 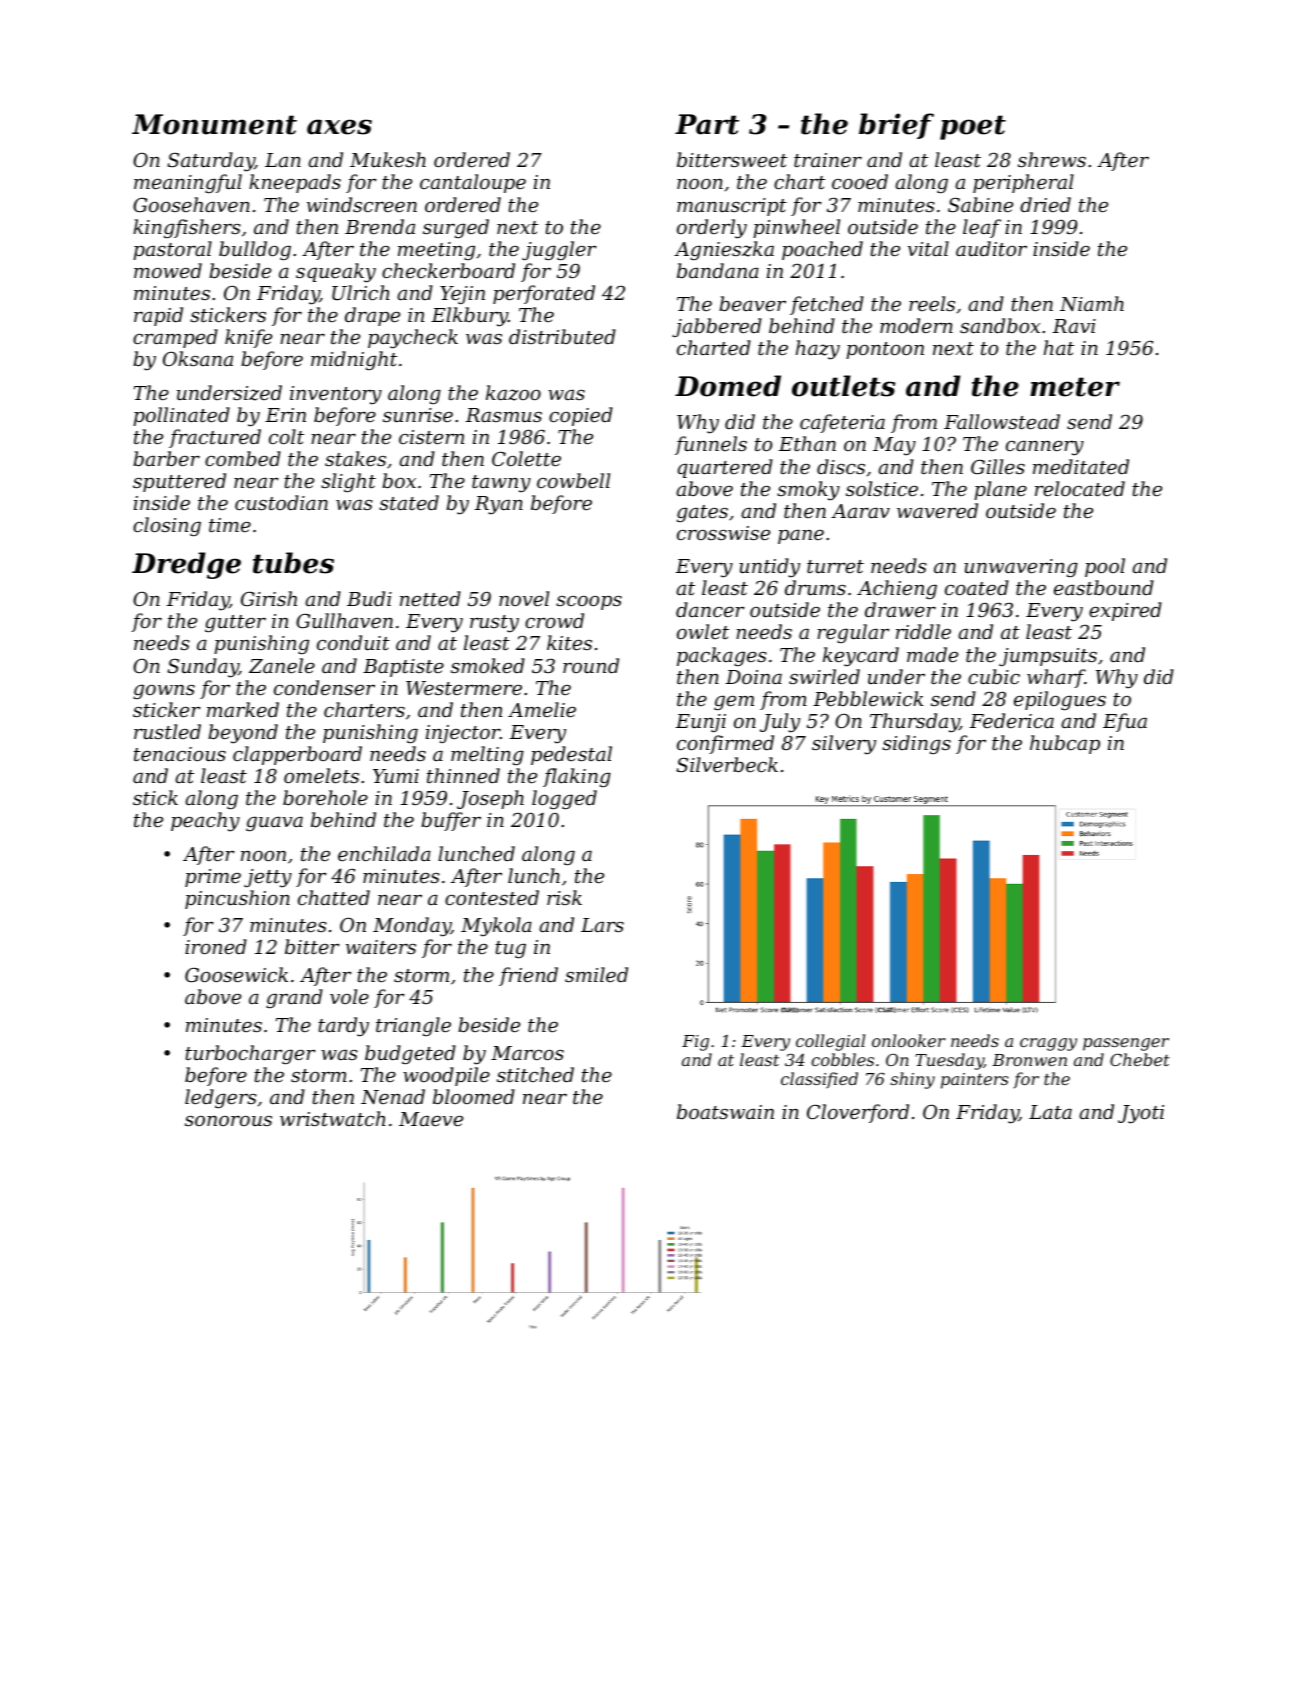 What do you see at coordinates (559, 250) in the document?
I see `juggler` at bounding box center [559, 250].
